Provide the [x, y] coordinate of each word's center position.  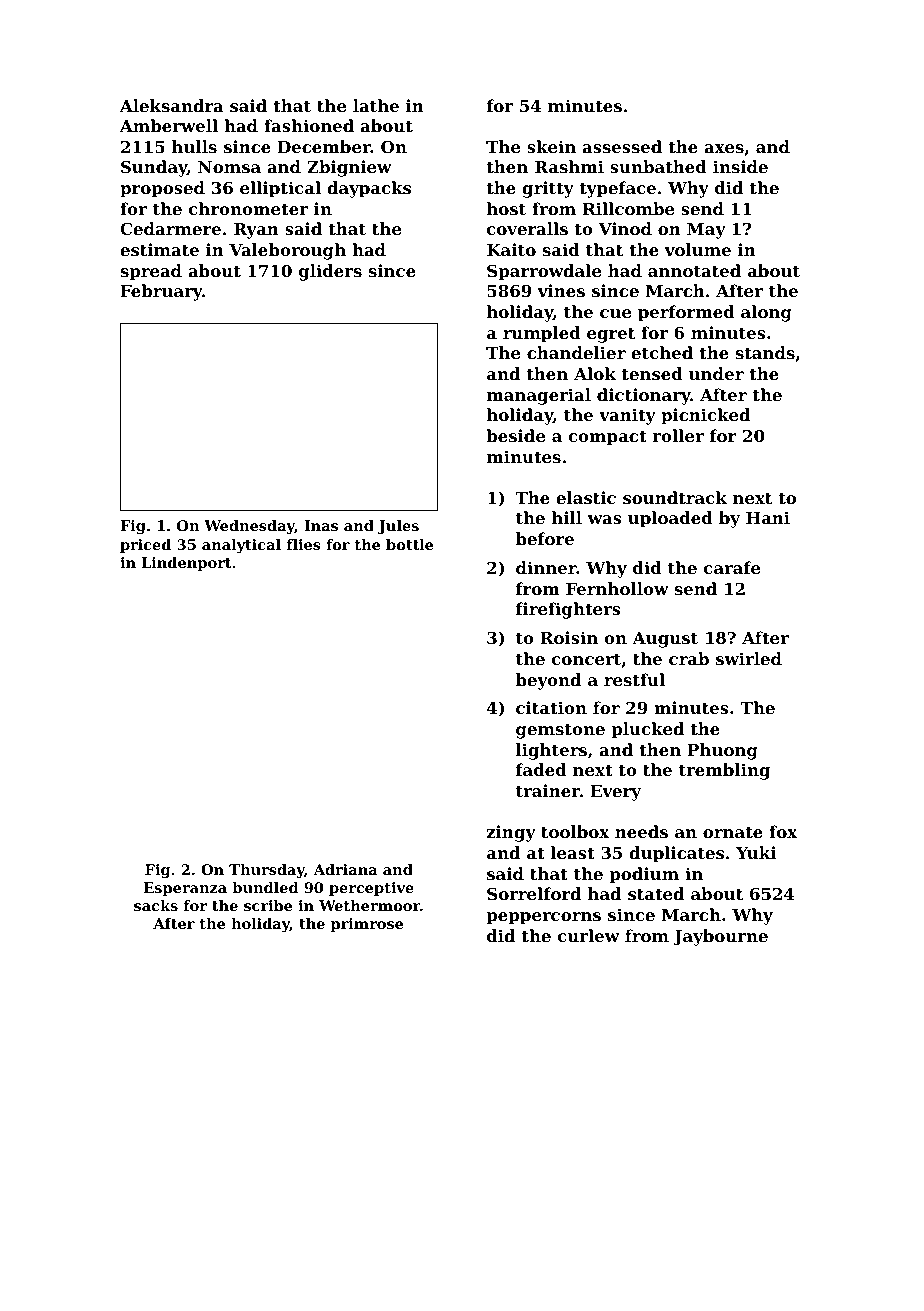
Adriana [345, 869]
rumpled [542, 334]
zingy [511, 833]
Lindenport [186, 564]
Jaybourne [720, 937]
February [162, 292]
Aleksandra [172, 105]
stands [765, 352]
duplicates [676, 854]
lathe [376, 105]
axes [724, 148]
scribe [268, 905]
